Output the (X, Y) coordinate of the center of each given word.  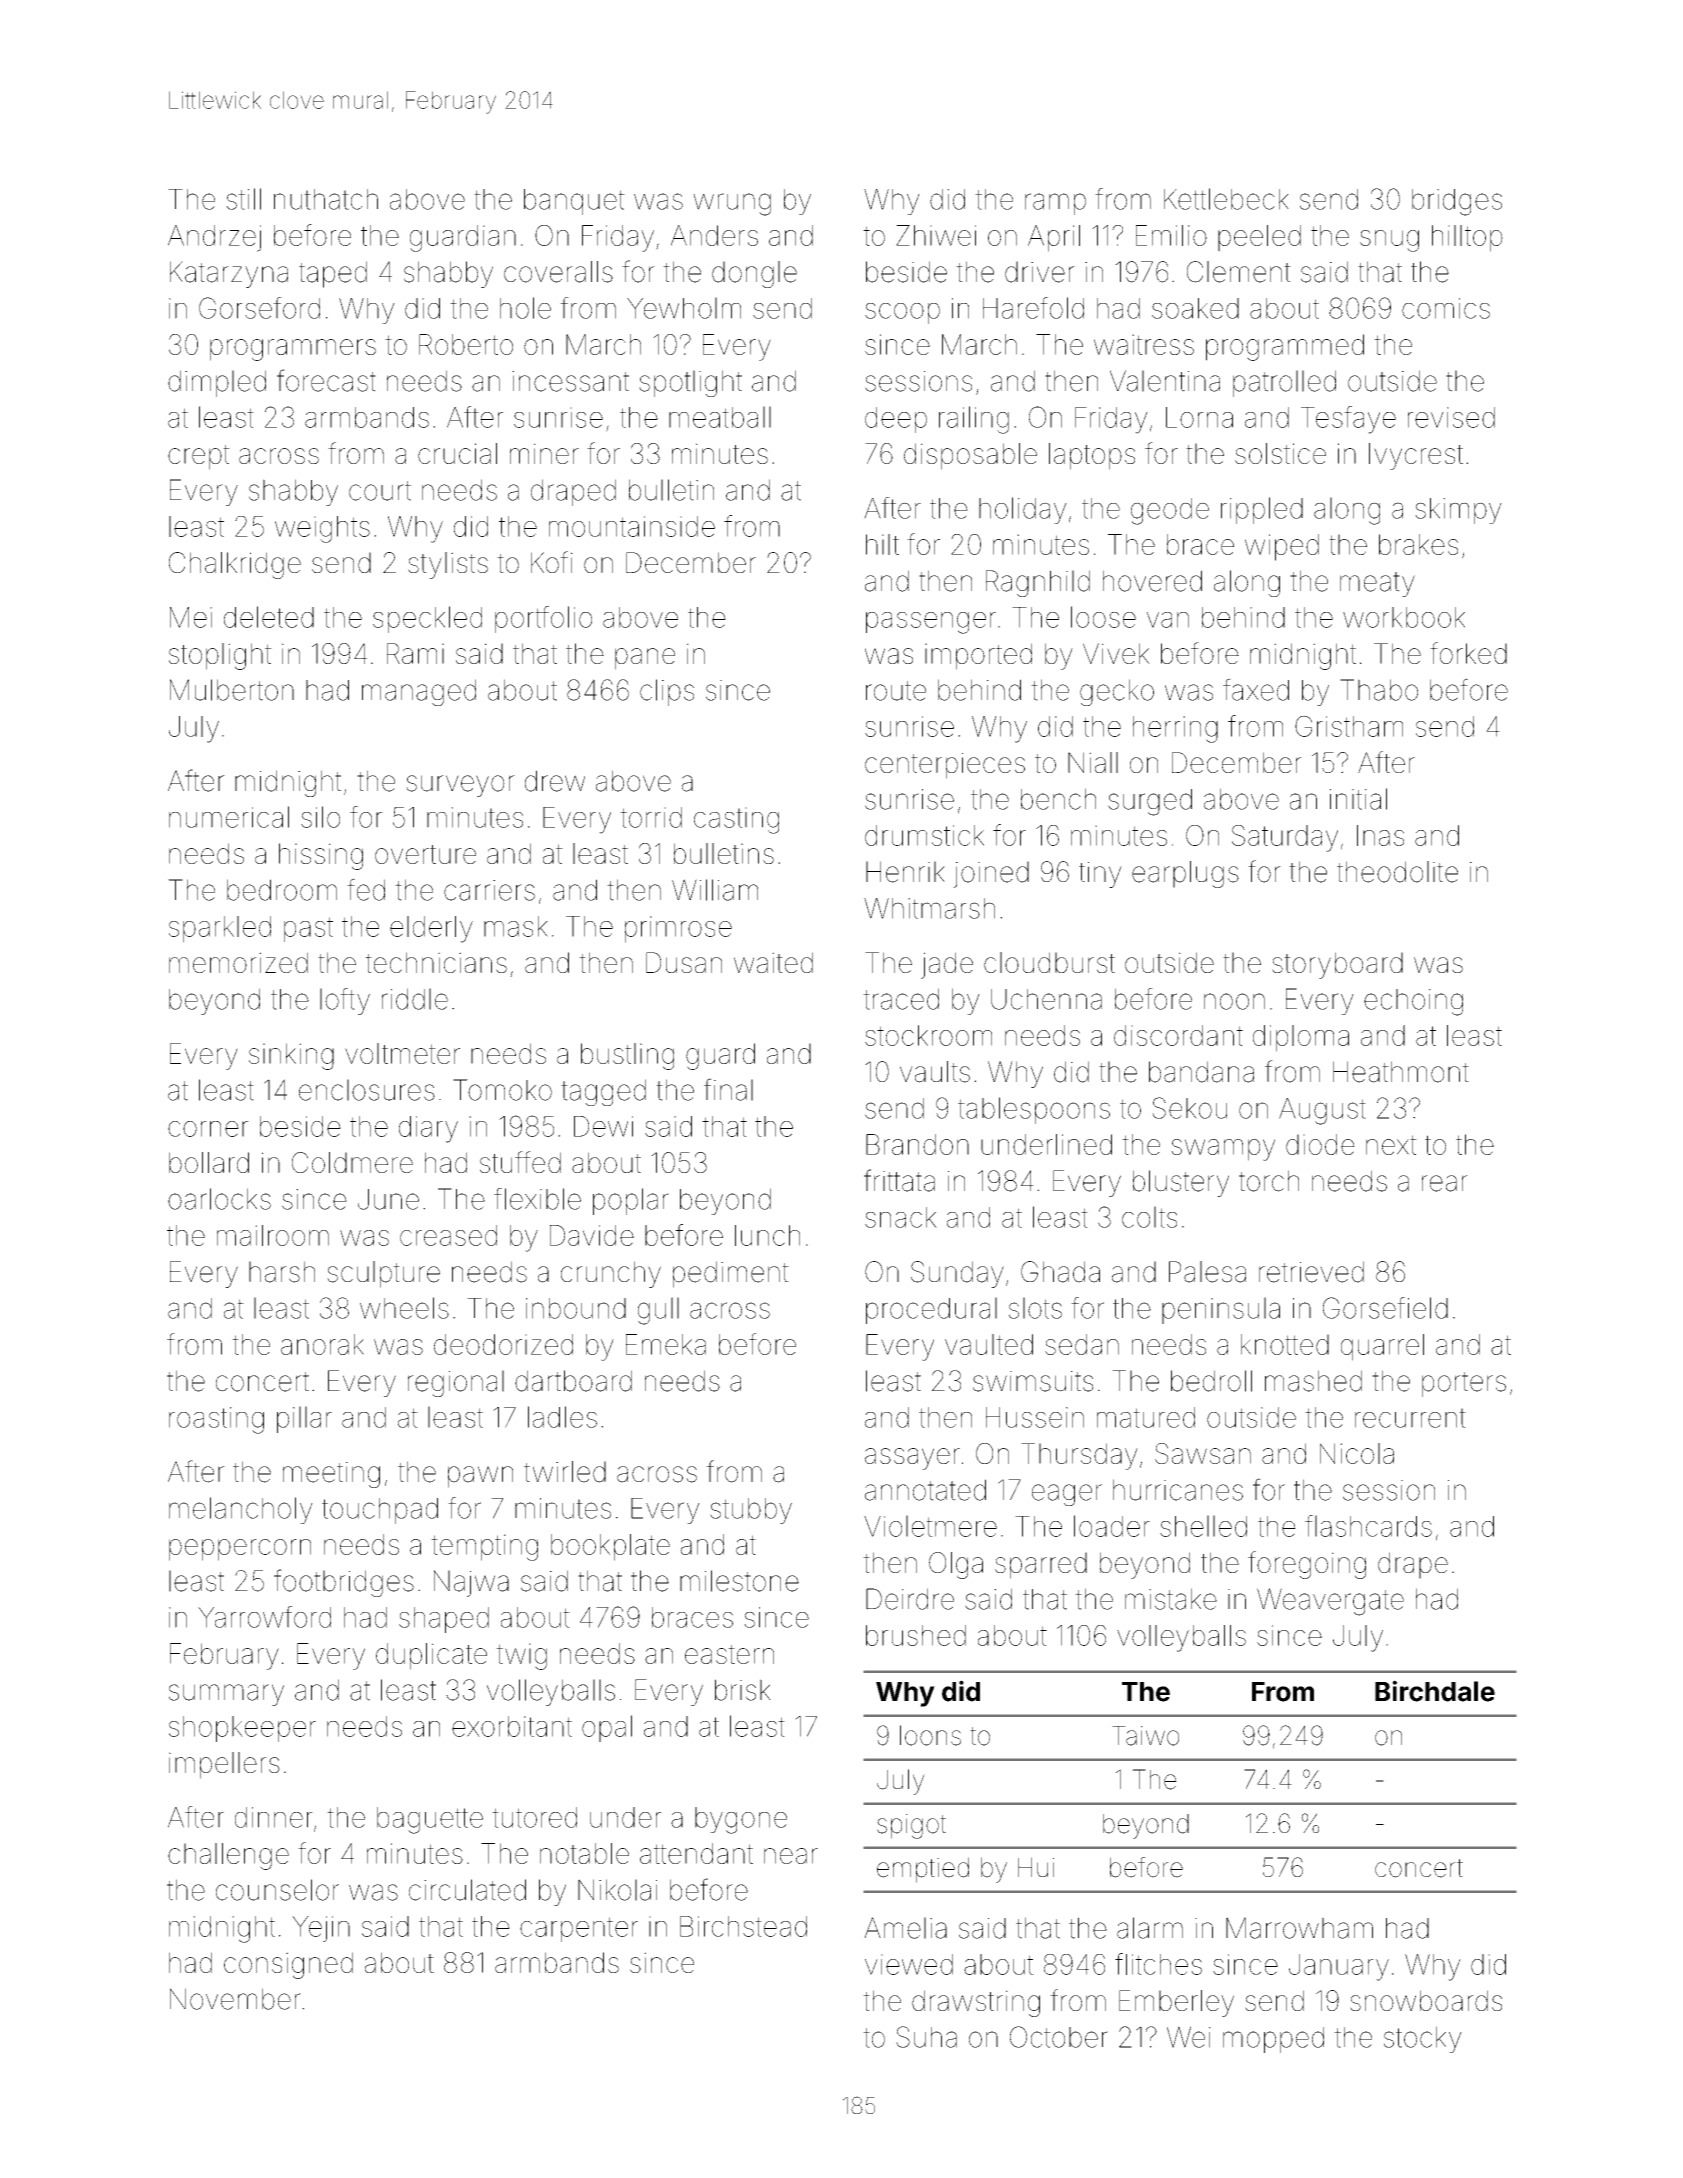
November (235, 1999)
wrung (732, 204)
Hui (1036, 1867)
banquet (574, 202)
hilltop (1467, 238)
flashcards (1368, 1526)
